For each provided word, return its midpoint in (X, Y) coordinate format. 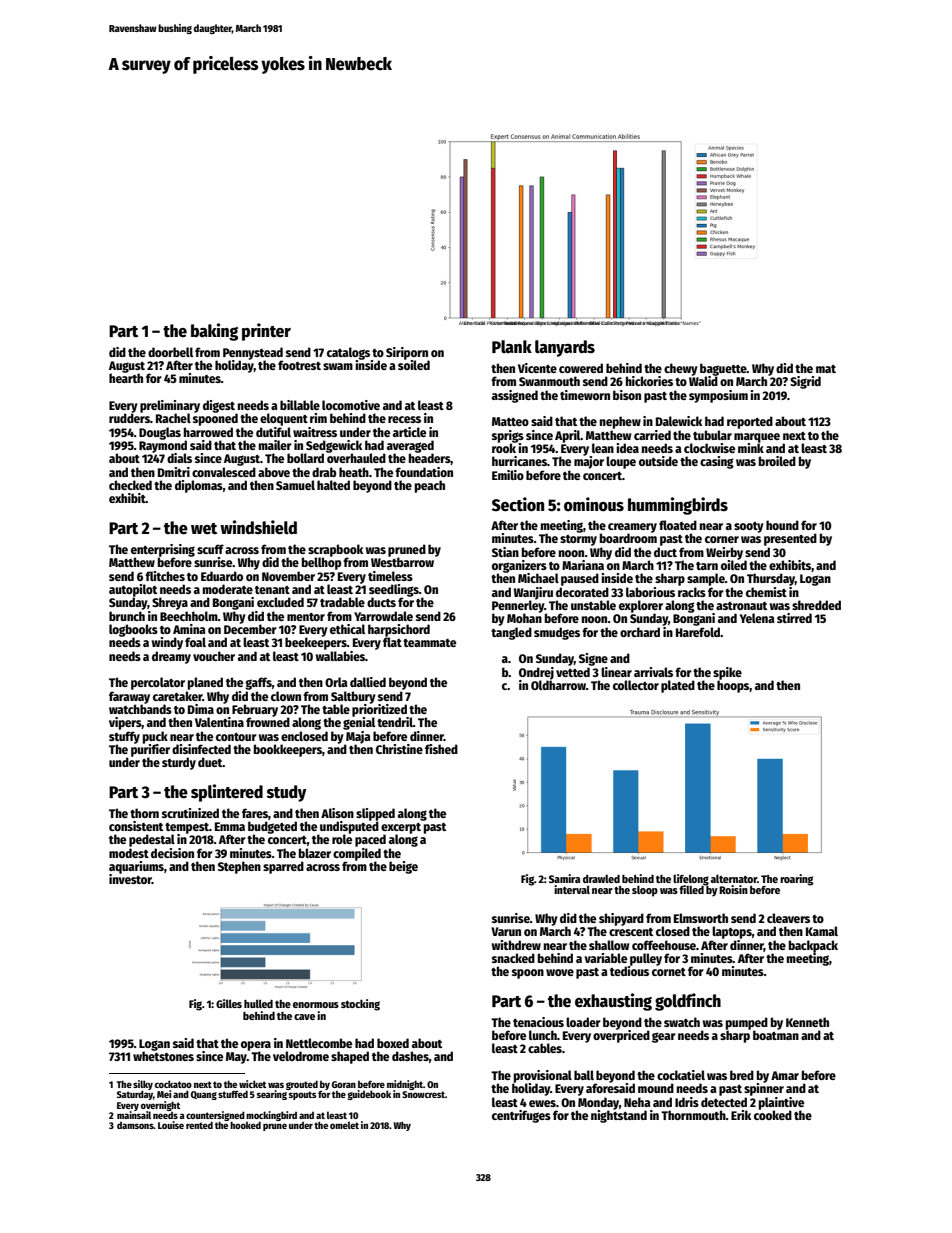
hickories (649, 381)
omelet (344, 1125)
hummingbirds (678, 506)
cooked (773, 1115)
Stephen (239, 867)
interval (572, 889)
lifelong (691, 879)
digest (219, 406)
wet (204, 529)
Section (518, 504)
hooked (245, 1125)
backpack (813, 946)
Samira (564, 878)
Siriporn (407, 353)
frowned (268, 722)
